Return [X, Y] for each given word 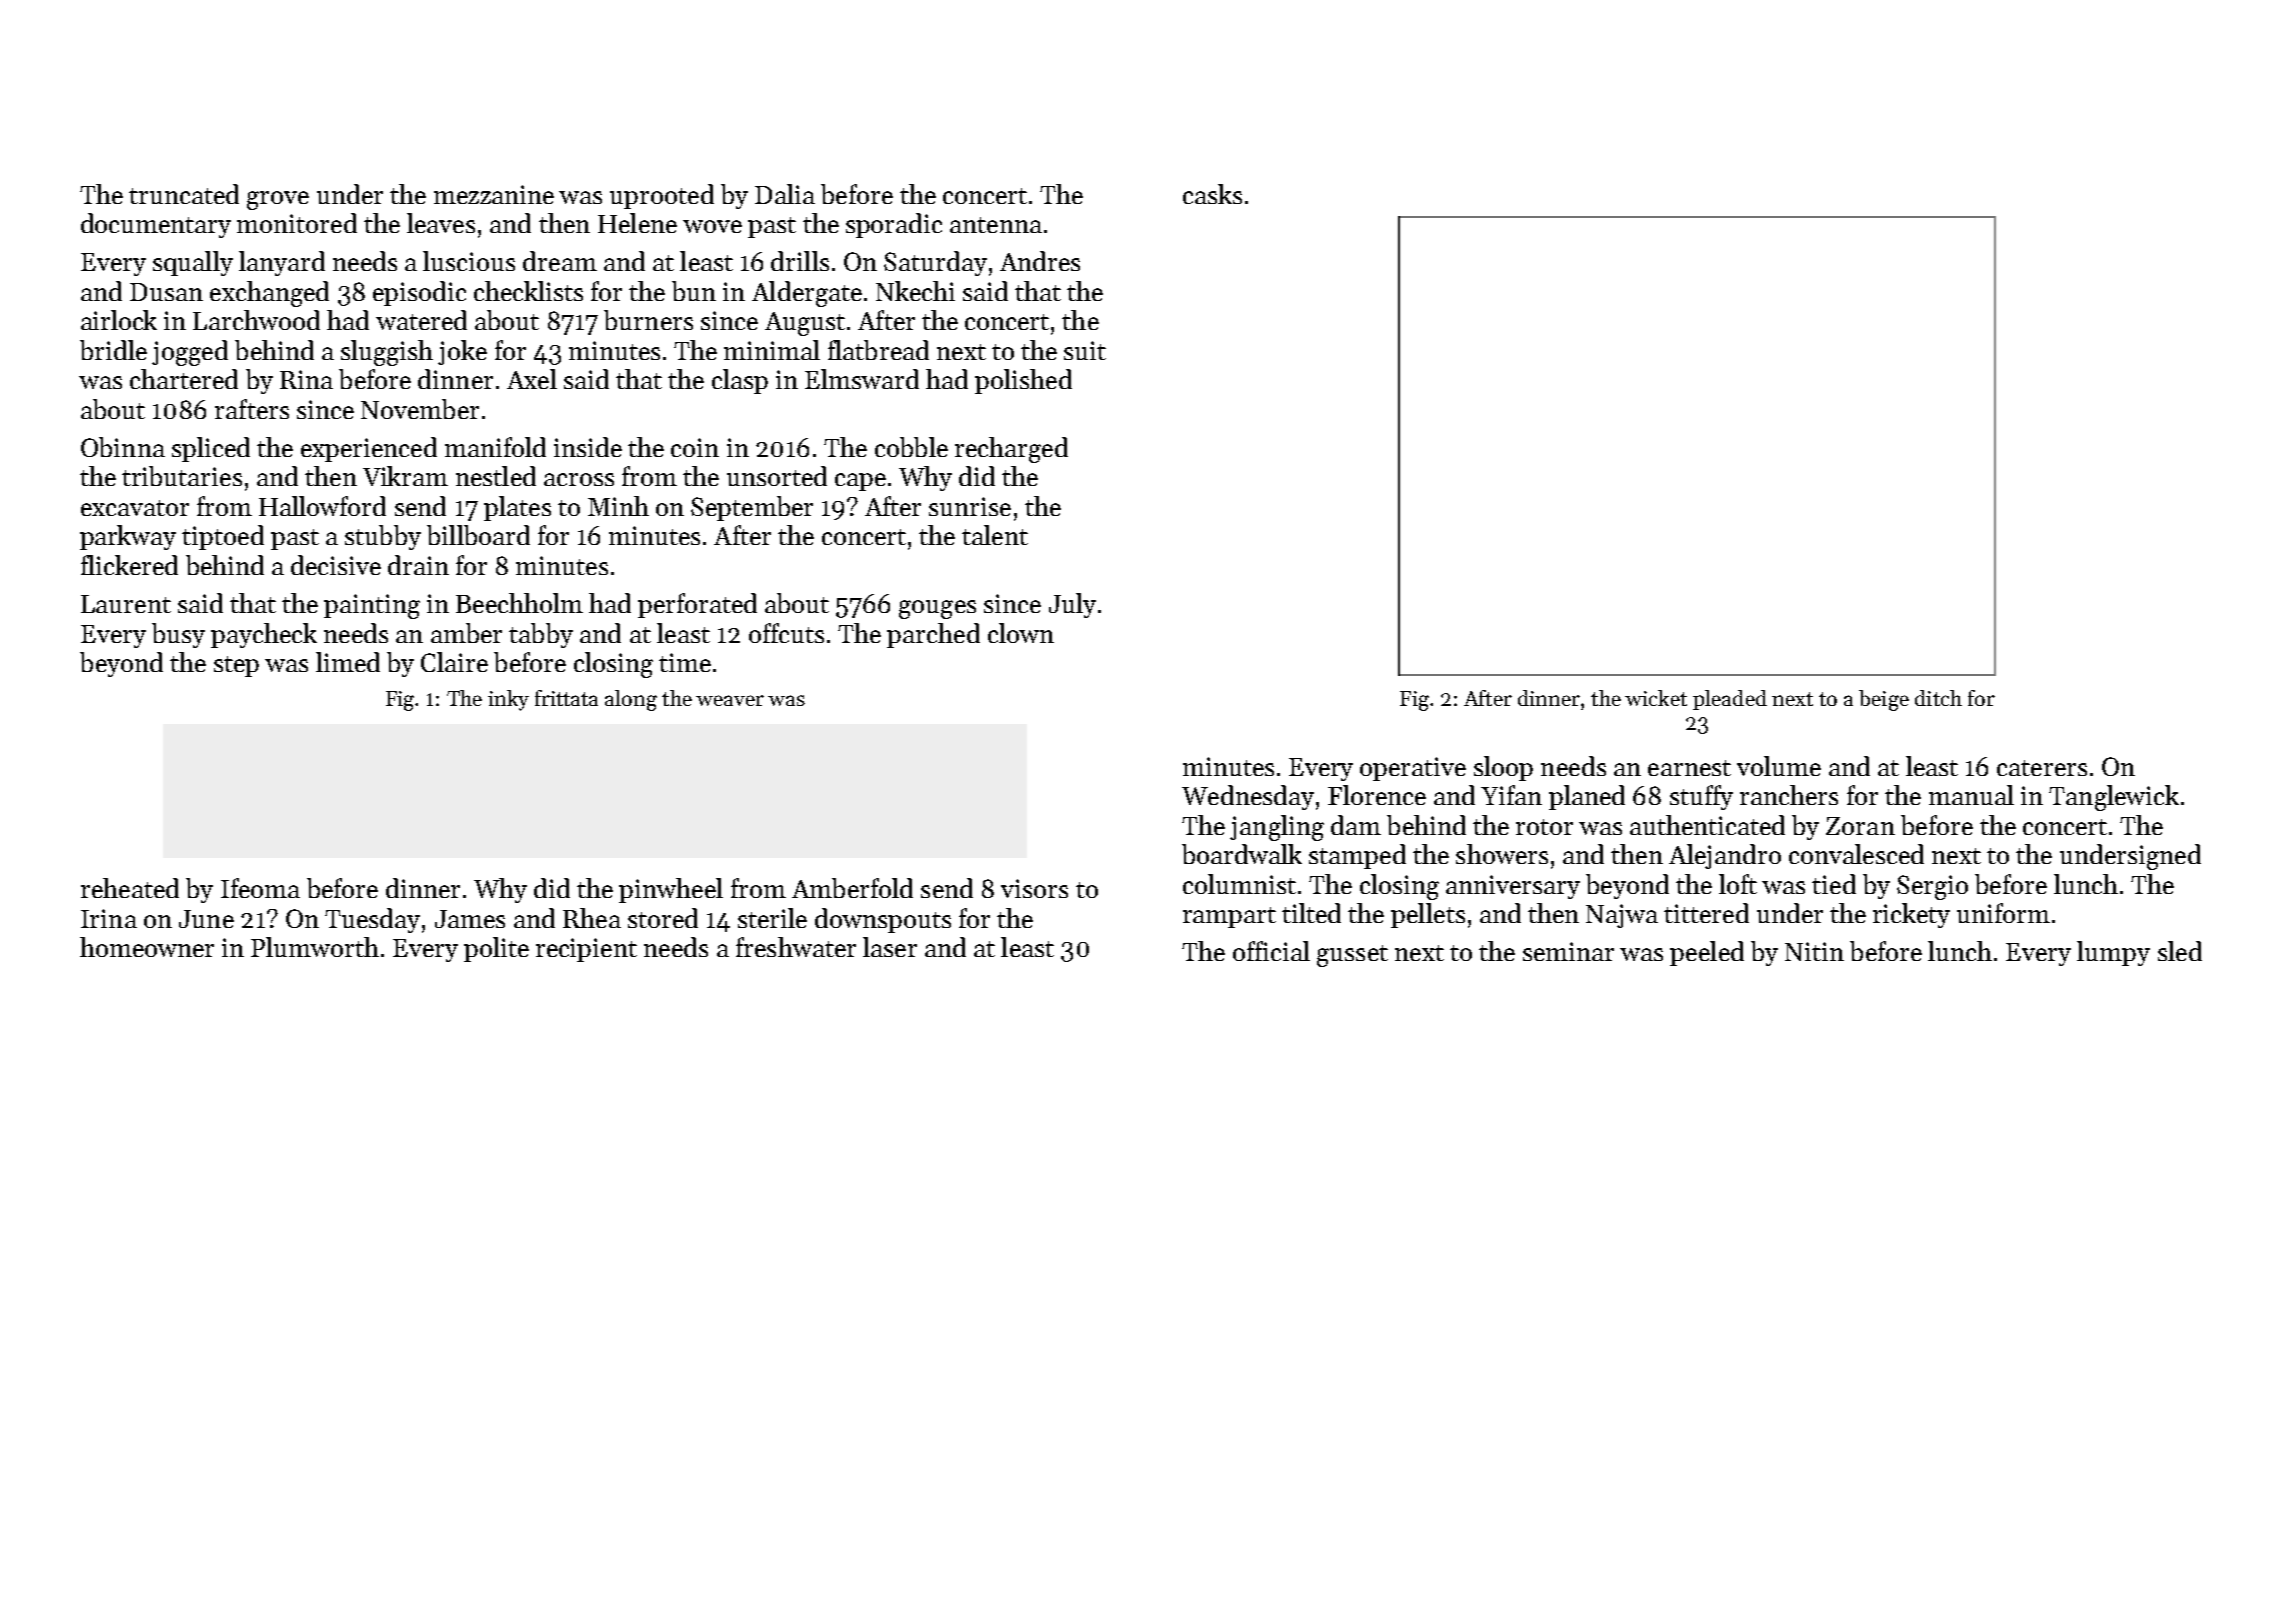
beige [1884, 700]
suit [1085, 350]
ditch [1938, 698]
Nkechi [915, 291]
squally [193, 263]
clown [1021, 633]
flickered [129, 565]
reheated [130, 888]
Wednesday [1248, 797]
